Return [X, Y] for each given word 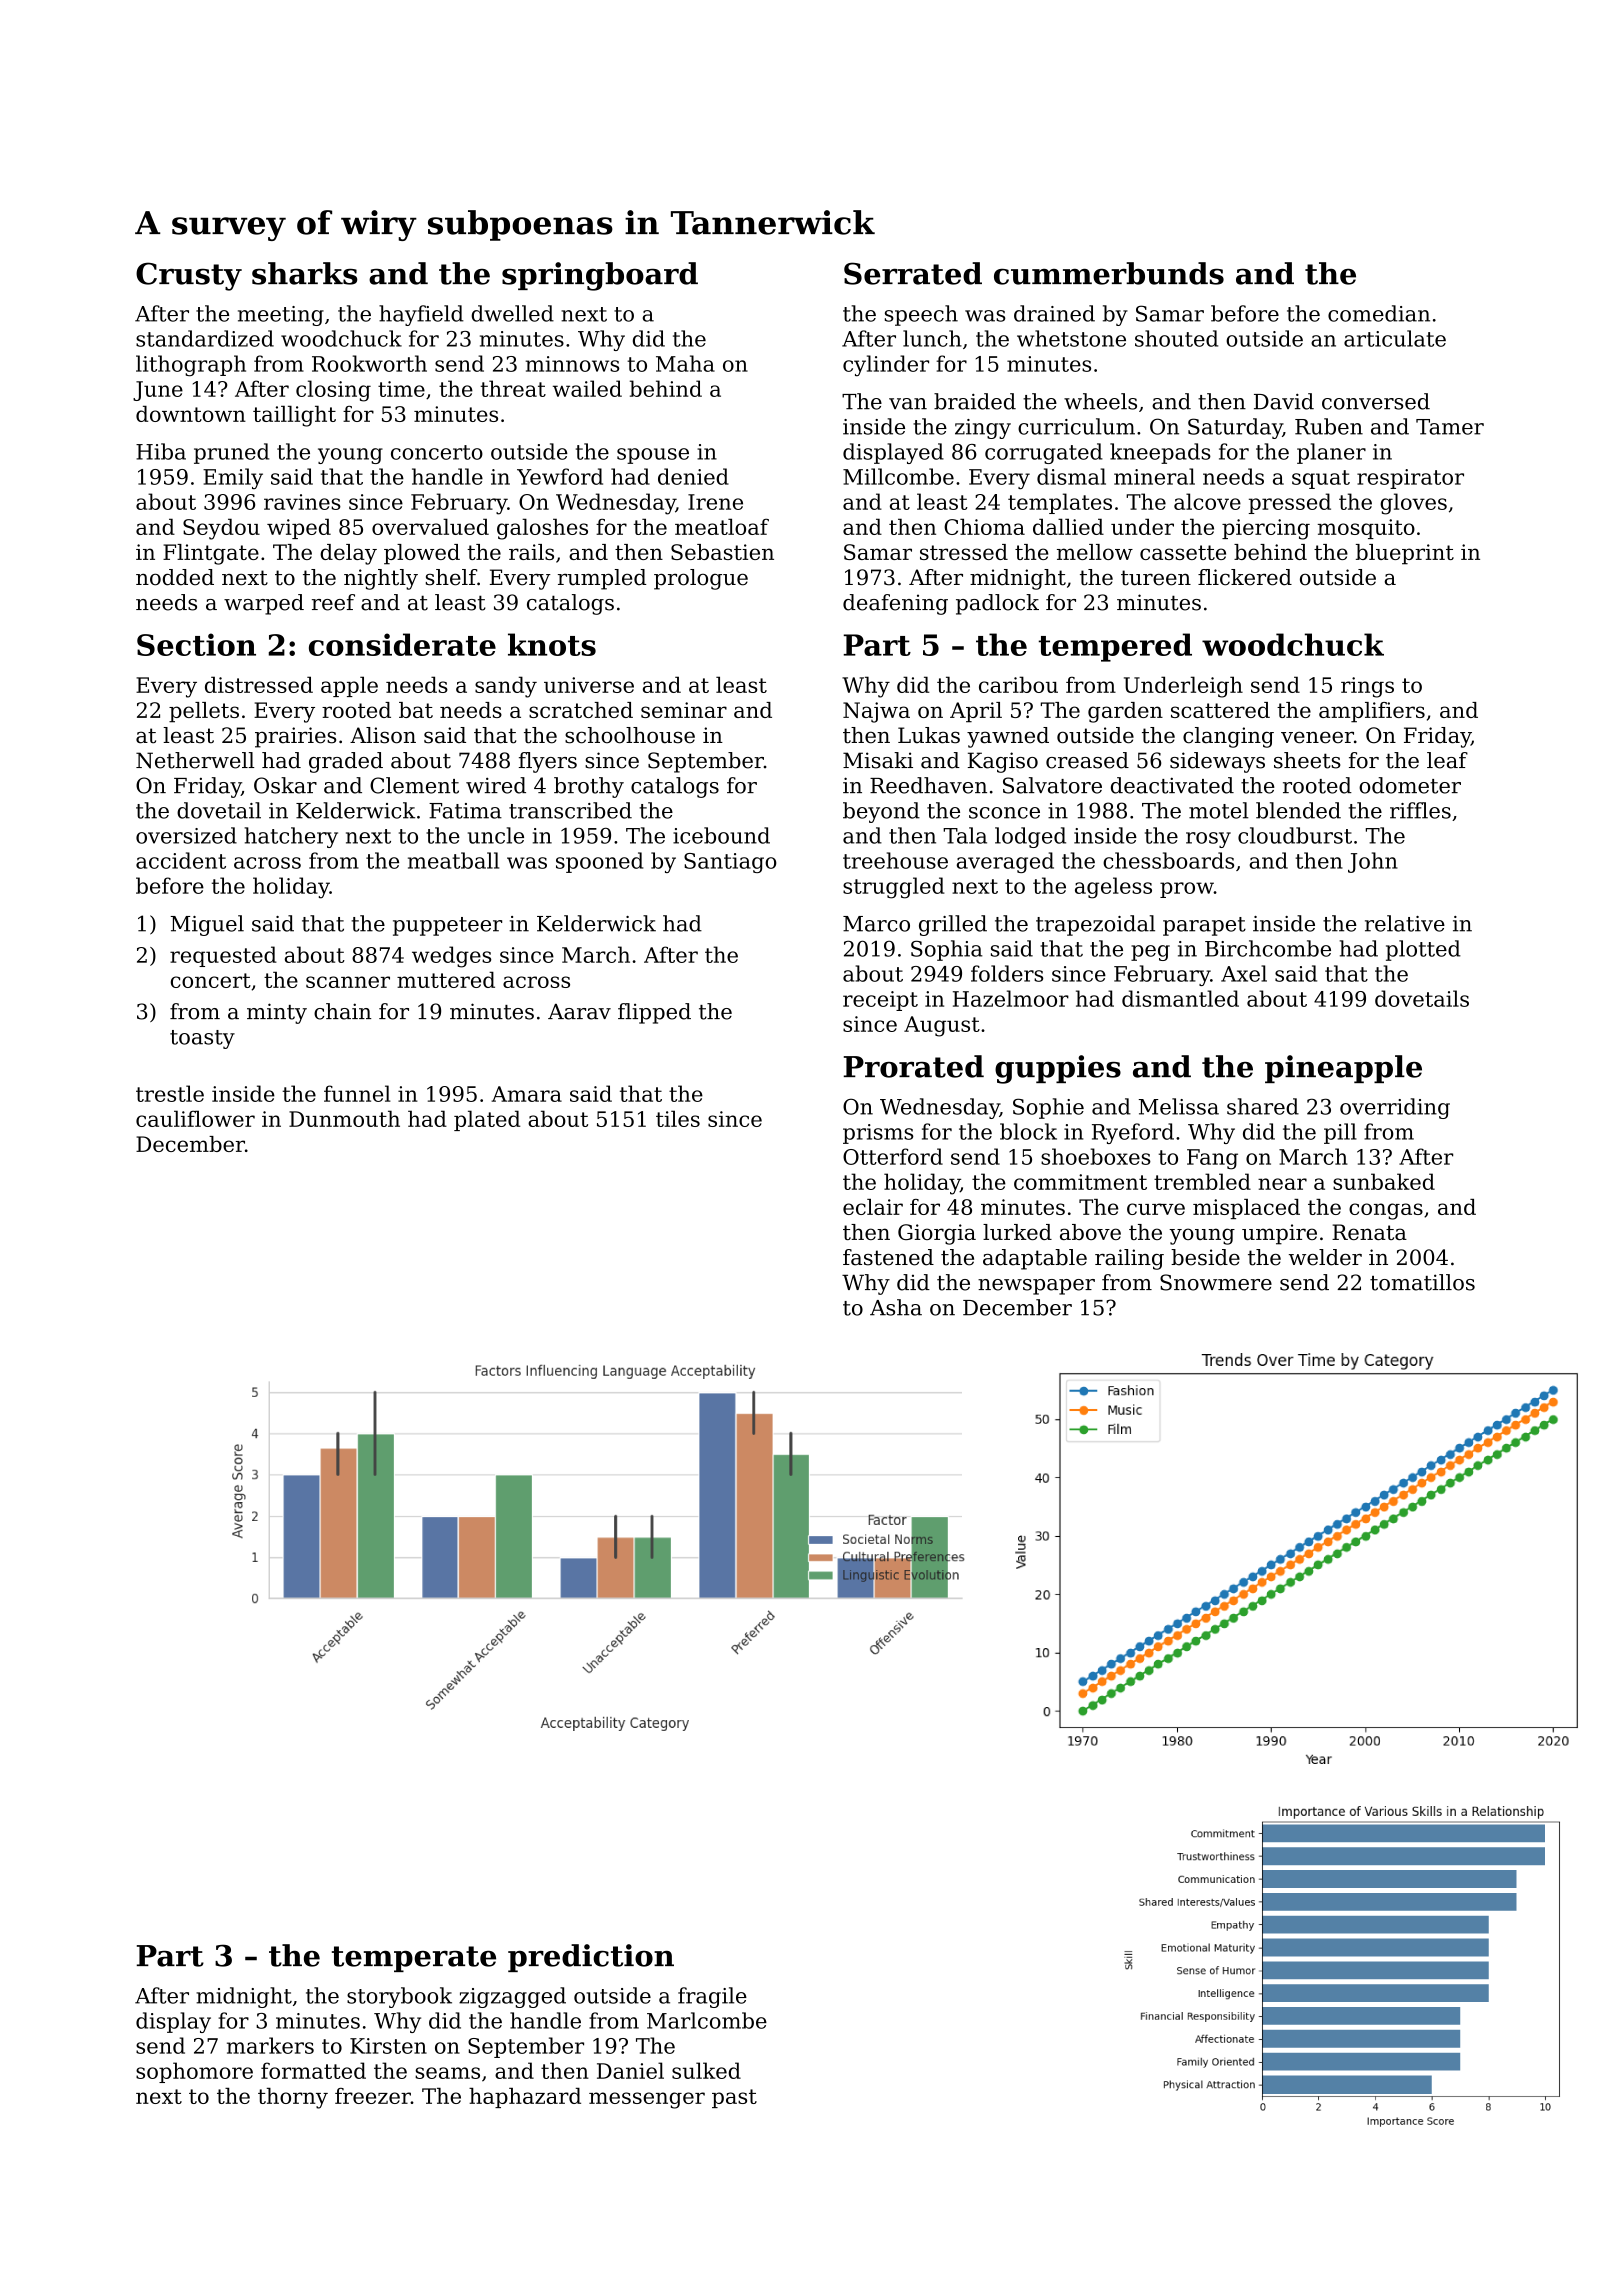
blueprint [1405, 554]
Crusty [189, 276]
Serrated [913, 273]
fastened [888, 1257]
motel [1219, 810]
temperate [414, 1959]
